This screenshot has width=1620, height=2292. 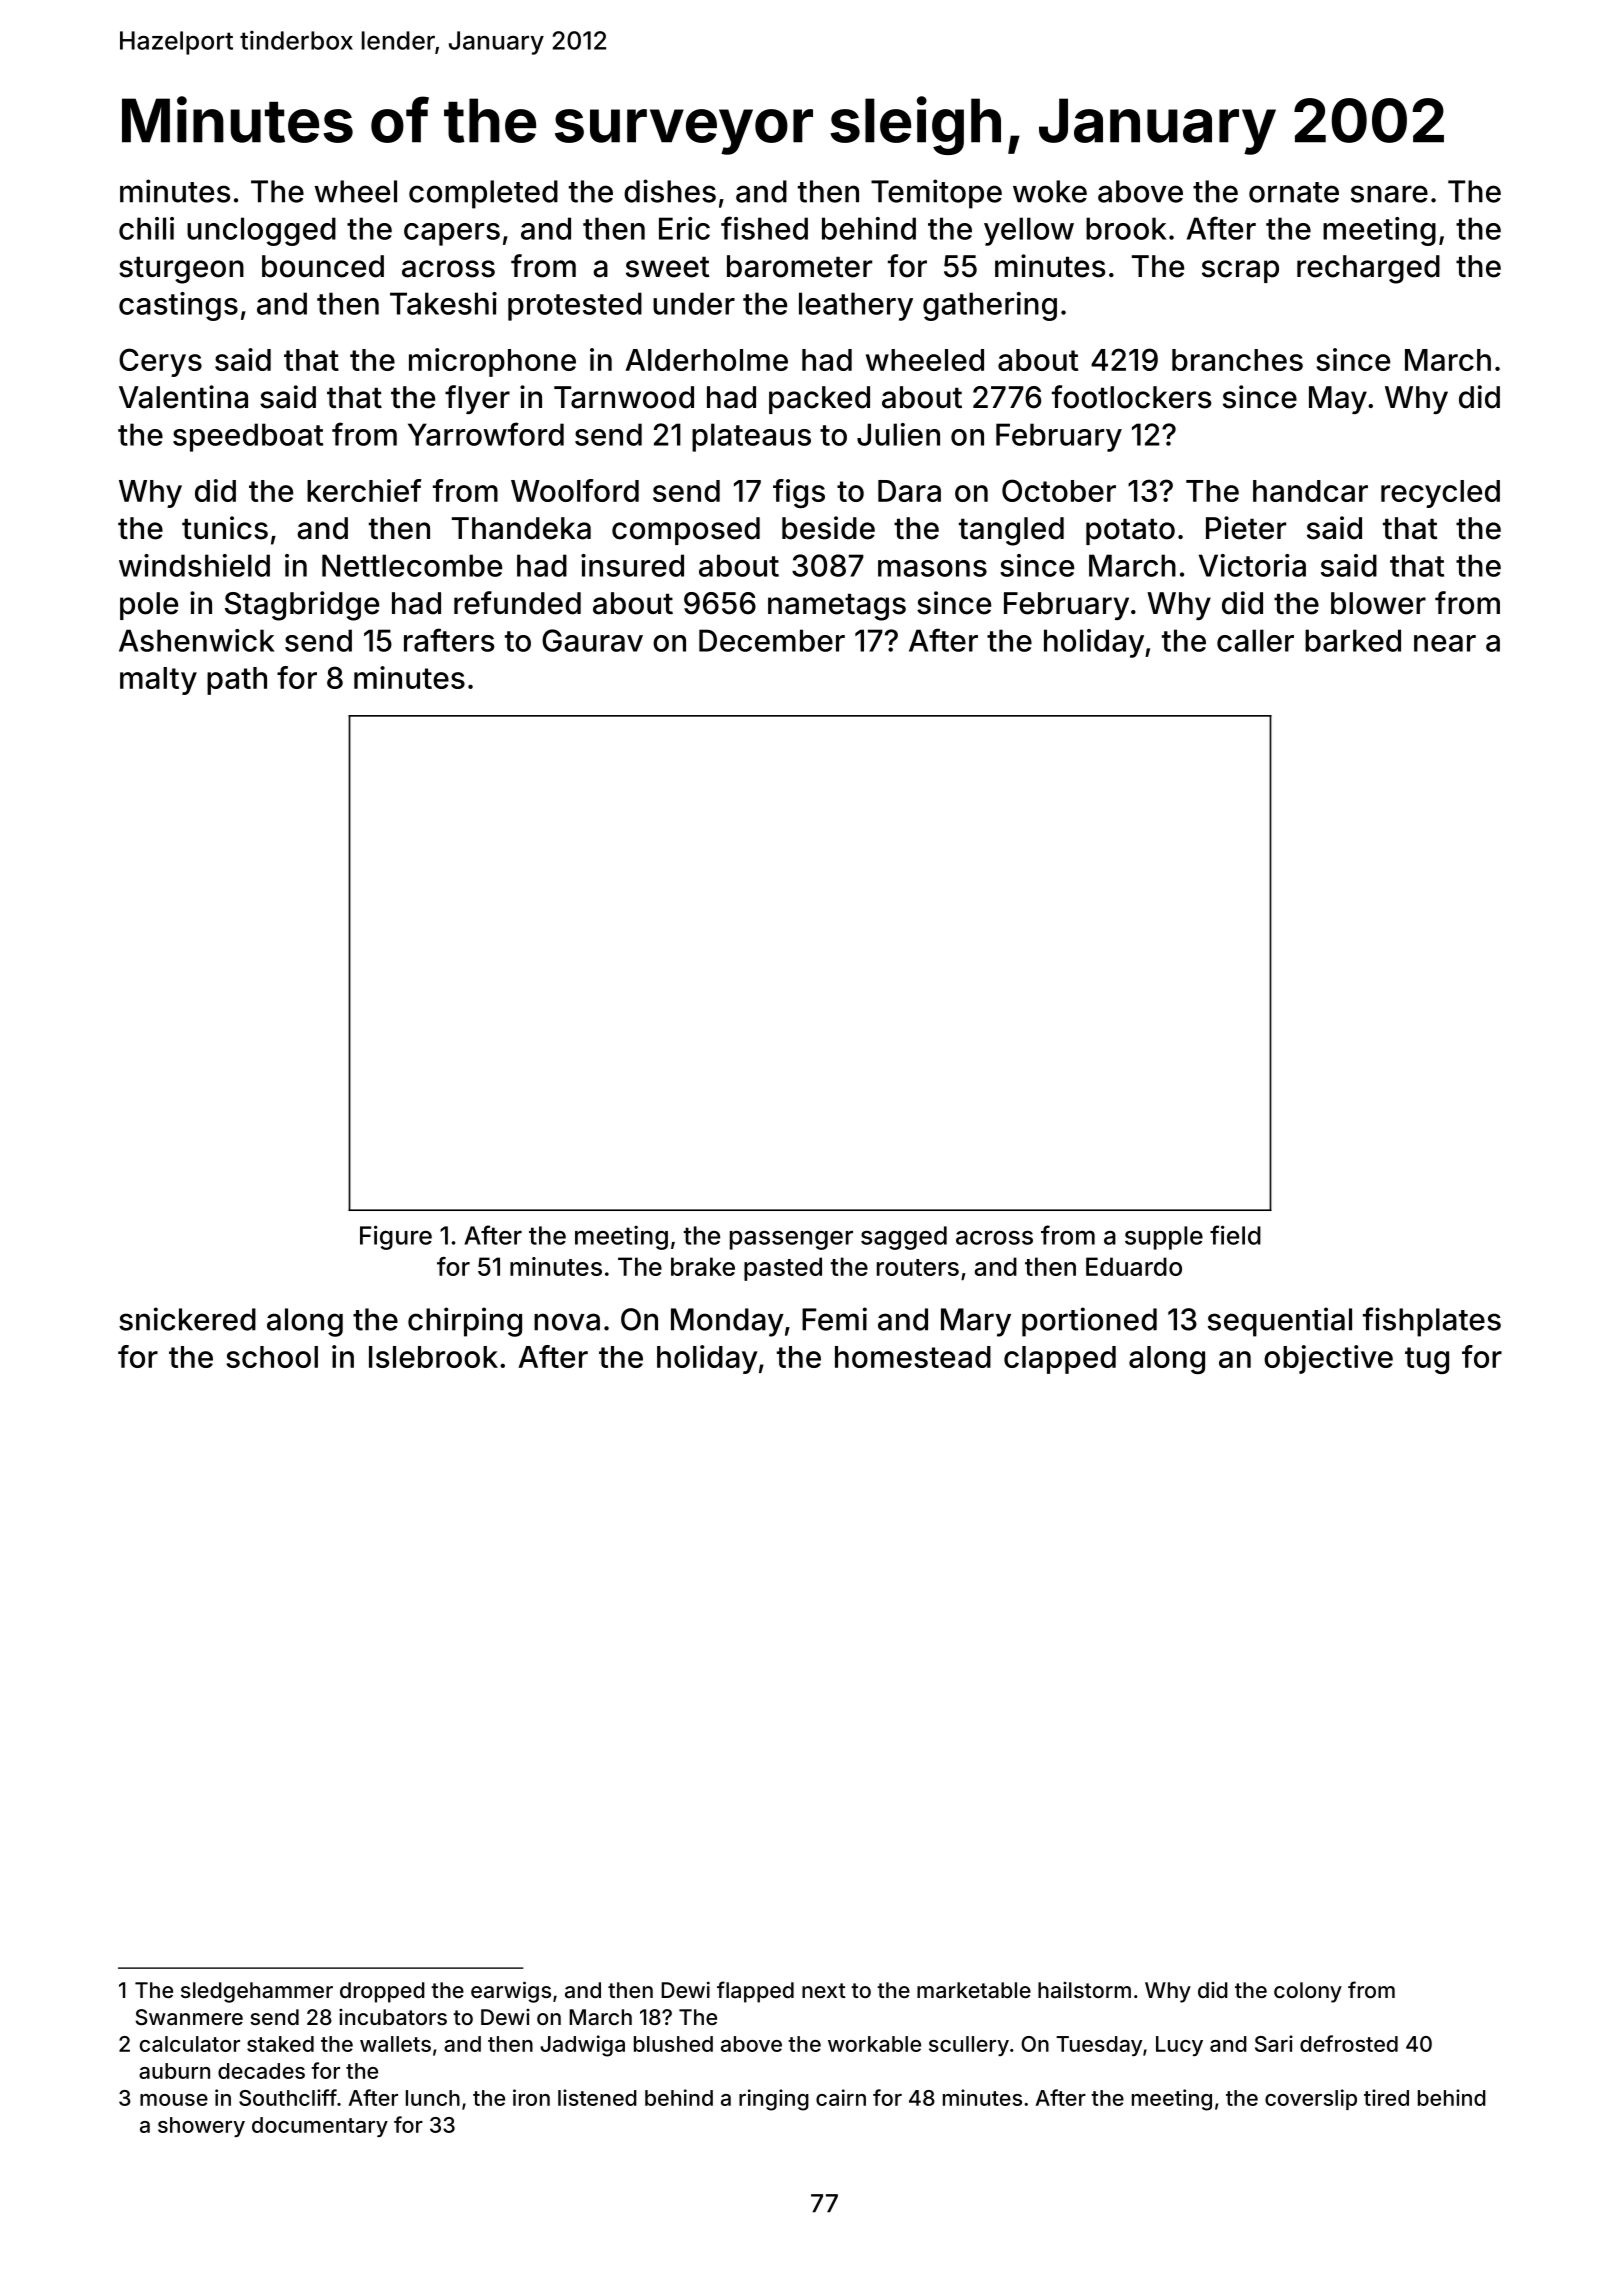 What do you see at coordinates (904, 1238) in the screenshot?
I see `sagged` at bounding box center [904, 1238].
